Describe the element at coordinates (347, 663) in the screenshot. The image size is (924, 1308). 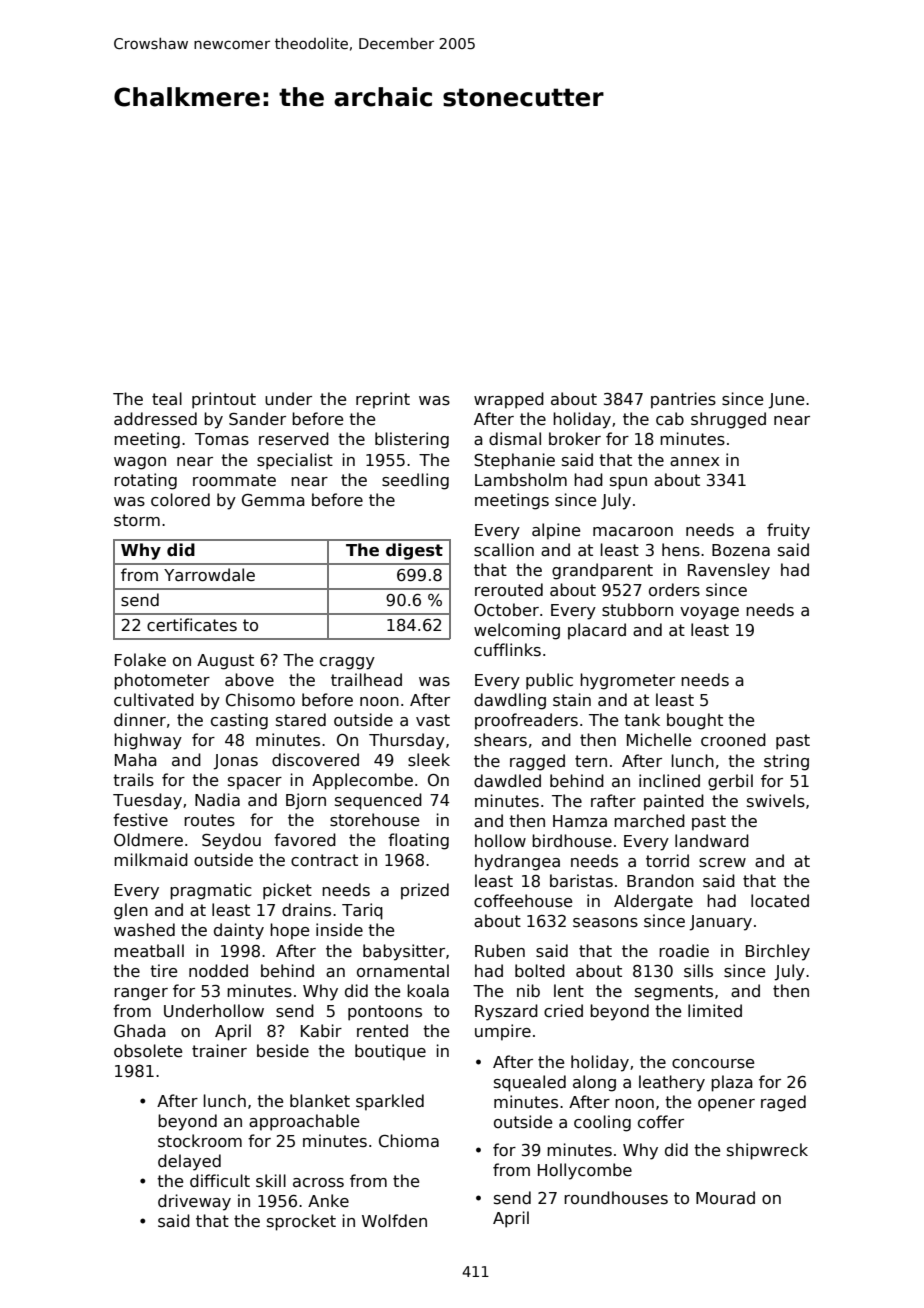
I see `craggy` at that location.
